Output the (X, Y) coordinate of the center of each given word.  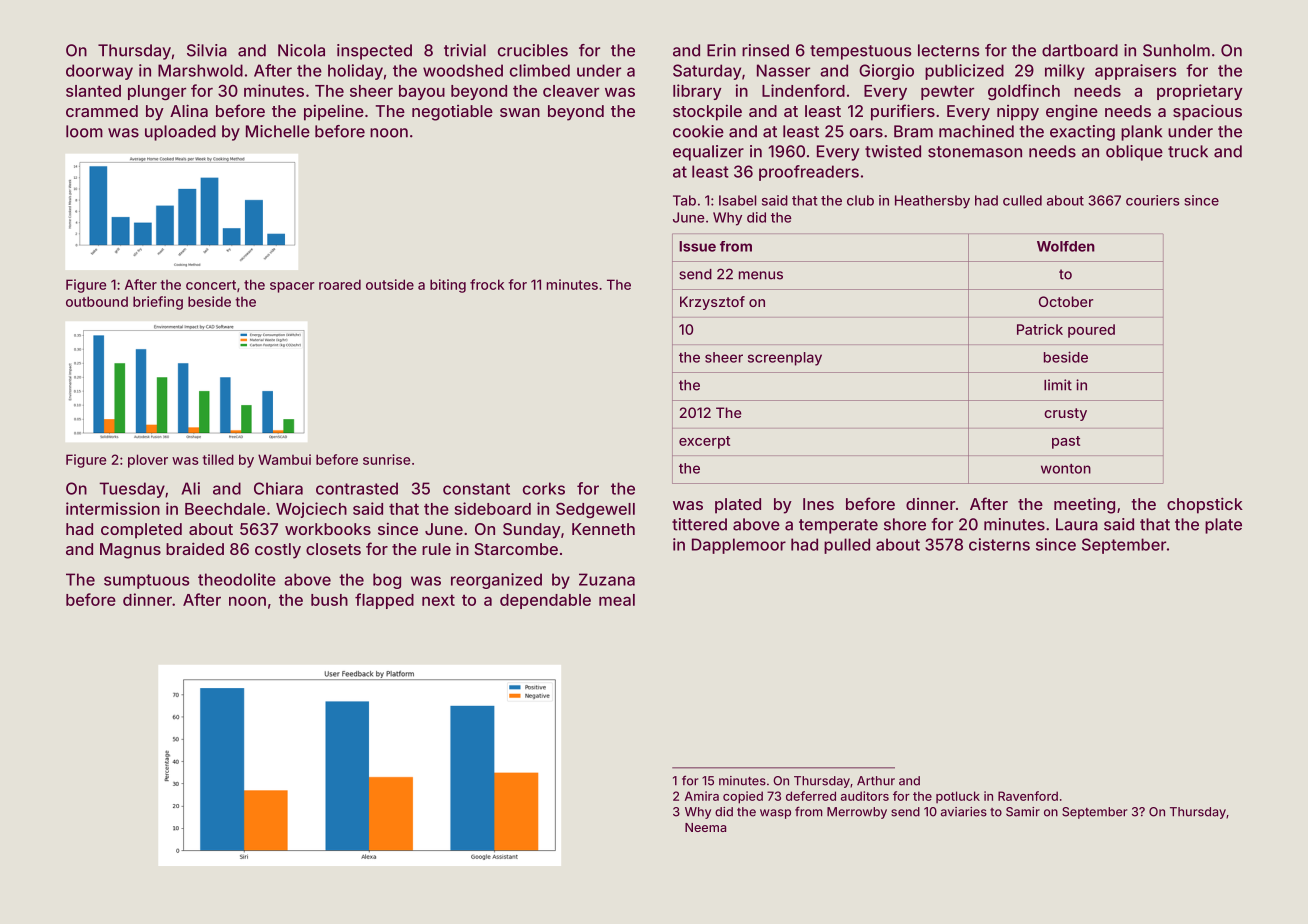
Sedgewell (595, 510)
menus (761, 275)
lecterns (949, 50)
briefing (158, 303)
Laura (1077, 524)
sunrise (386, 459)
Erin (721, 50)
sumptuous (146, 581)
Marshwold (200, 70)
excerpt (704, 442)
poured (1091, 331)
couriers (1153, 200)
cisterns (999, 544)
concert (211, 285)
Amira (702, 796)
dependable (545, 601)
